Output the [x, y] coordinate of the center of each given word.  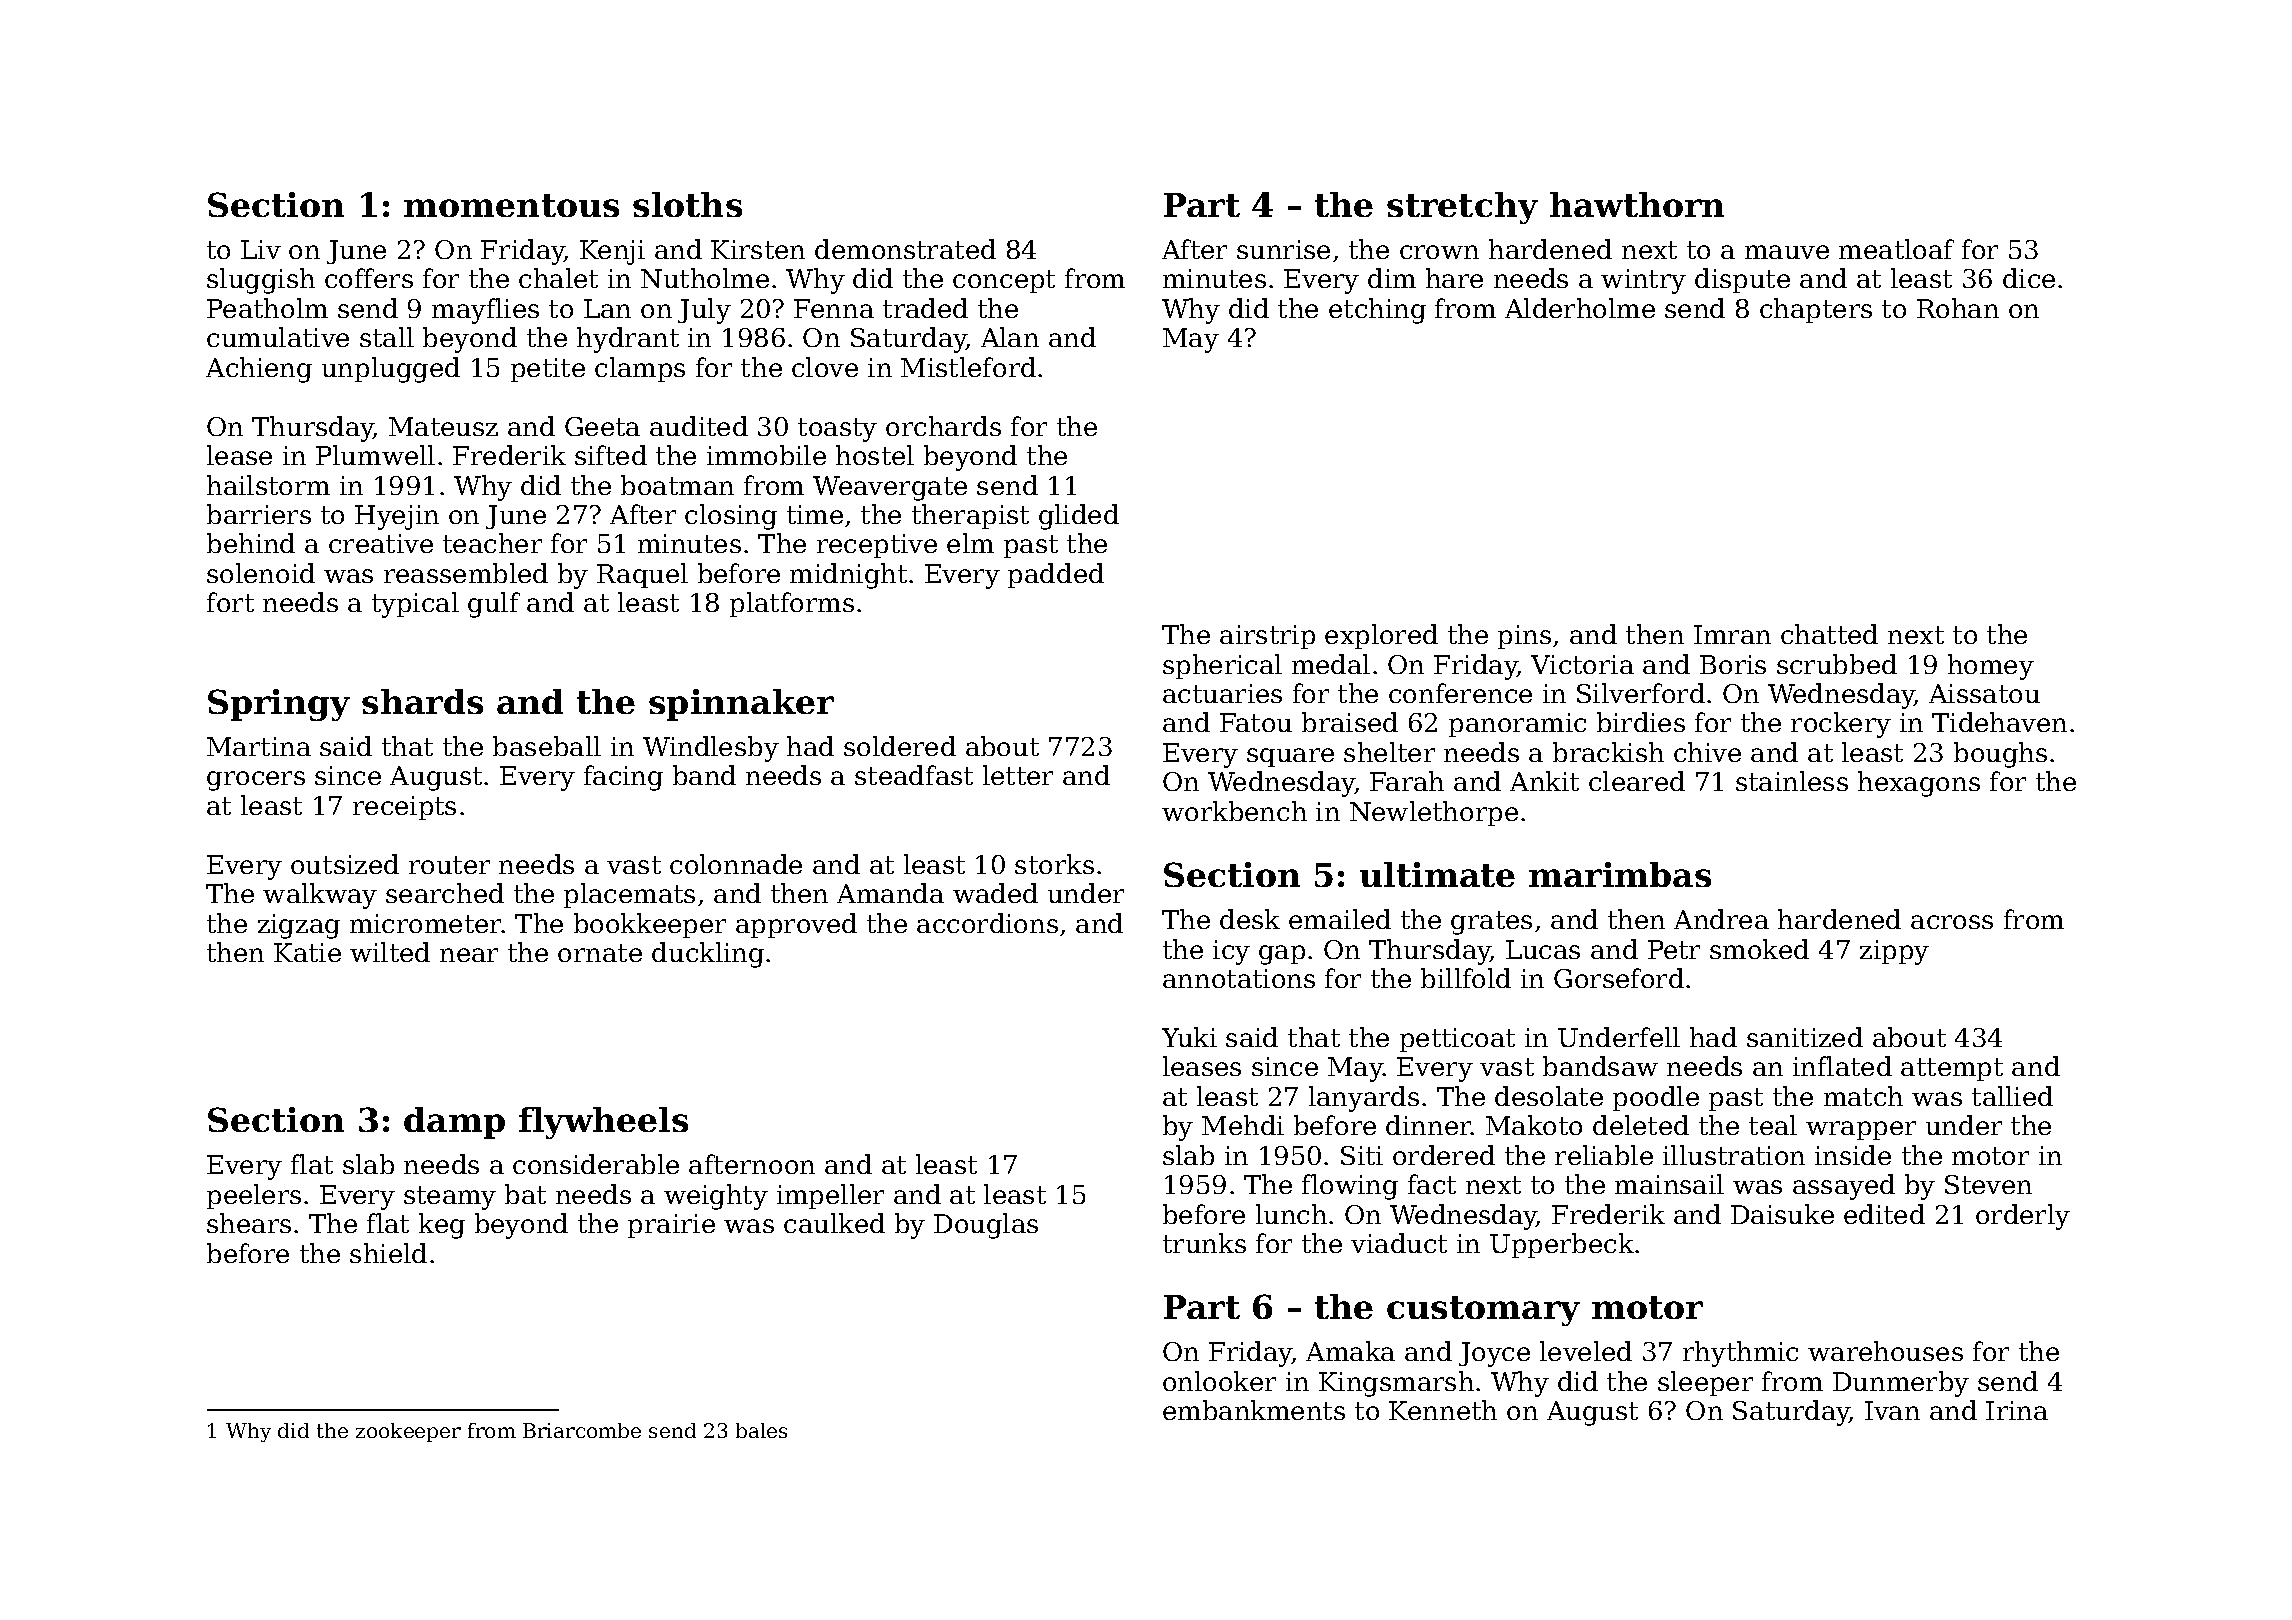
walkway [320, 896]
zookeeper [408, 1432]
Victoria [1582, 664]
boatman [677, 485]
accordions [987, 923]
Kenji [612, 252]
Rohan [1958, 308]
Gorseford [1619, 978]
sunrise [1283, 249]
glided [1079, 517]
